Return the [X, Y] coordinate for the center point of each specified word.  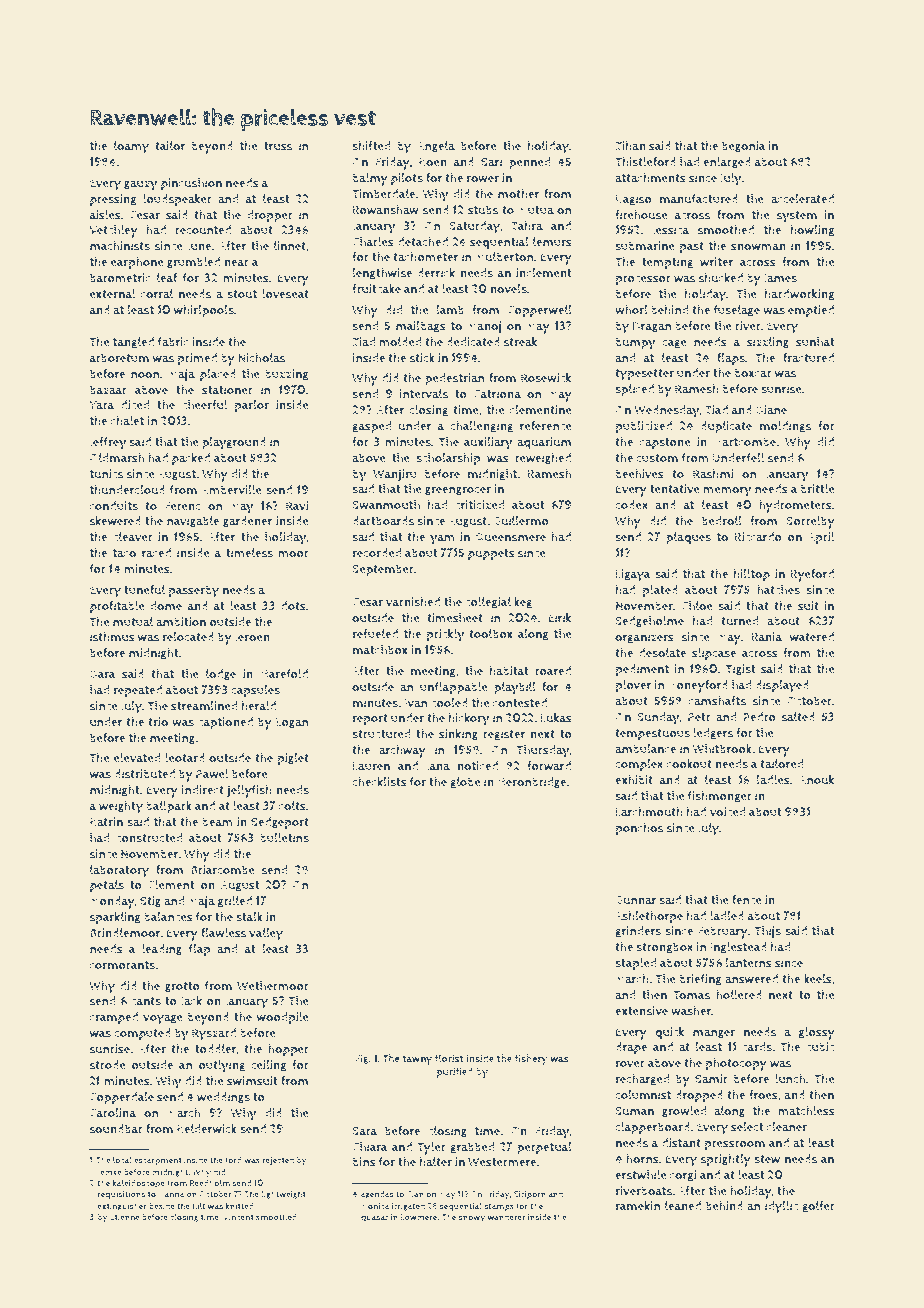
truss [278, 146]
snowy [472, 1219]
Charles [373, 242]
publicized [644, 427]
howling [812, 231]
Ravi [297, 505]
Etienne [125, 1217]
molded [400, 342]
